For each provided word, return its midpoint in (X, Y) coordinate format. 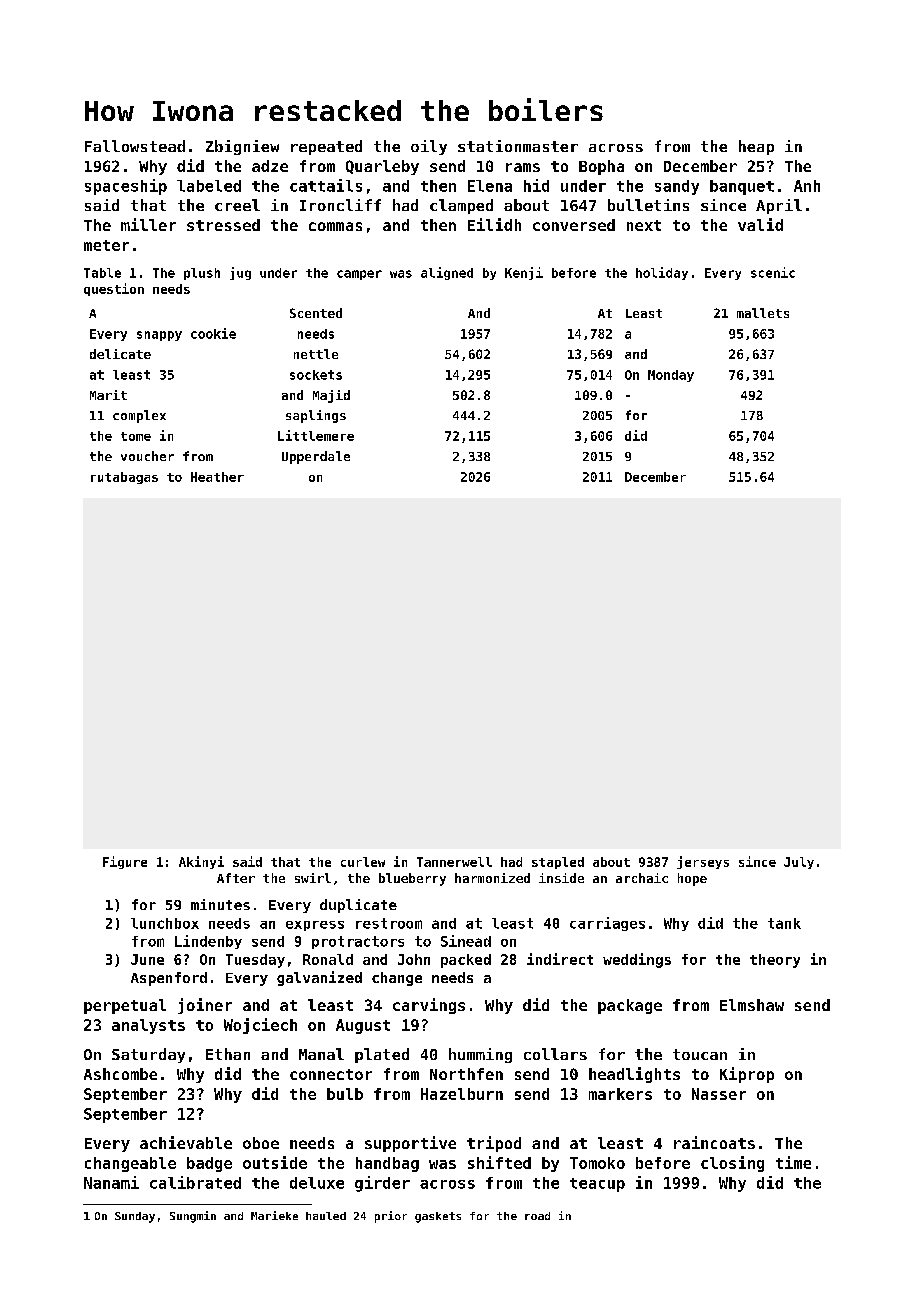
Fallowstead (135, 146)
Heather (217, 477)
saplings (316, 416)
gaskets (438, 1217)
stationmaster (518, 146)
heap (756, 147)
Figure (125, 862)
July (799, 863)
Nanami (111, 1182)
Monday (671, 376)
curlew (363, 862)
